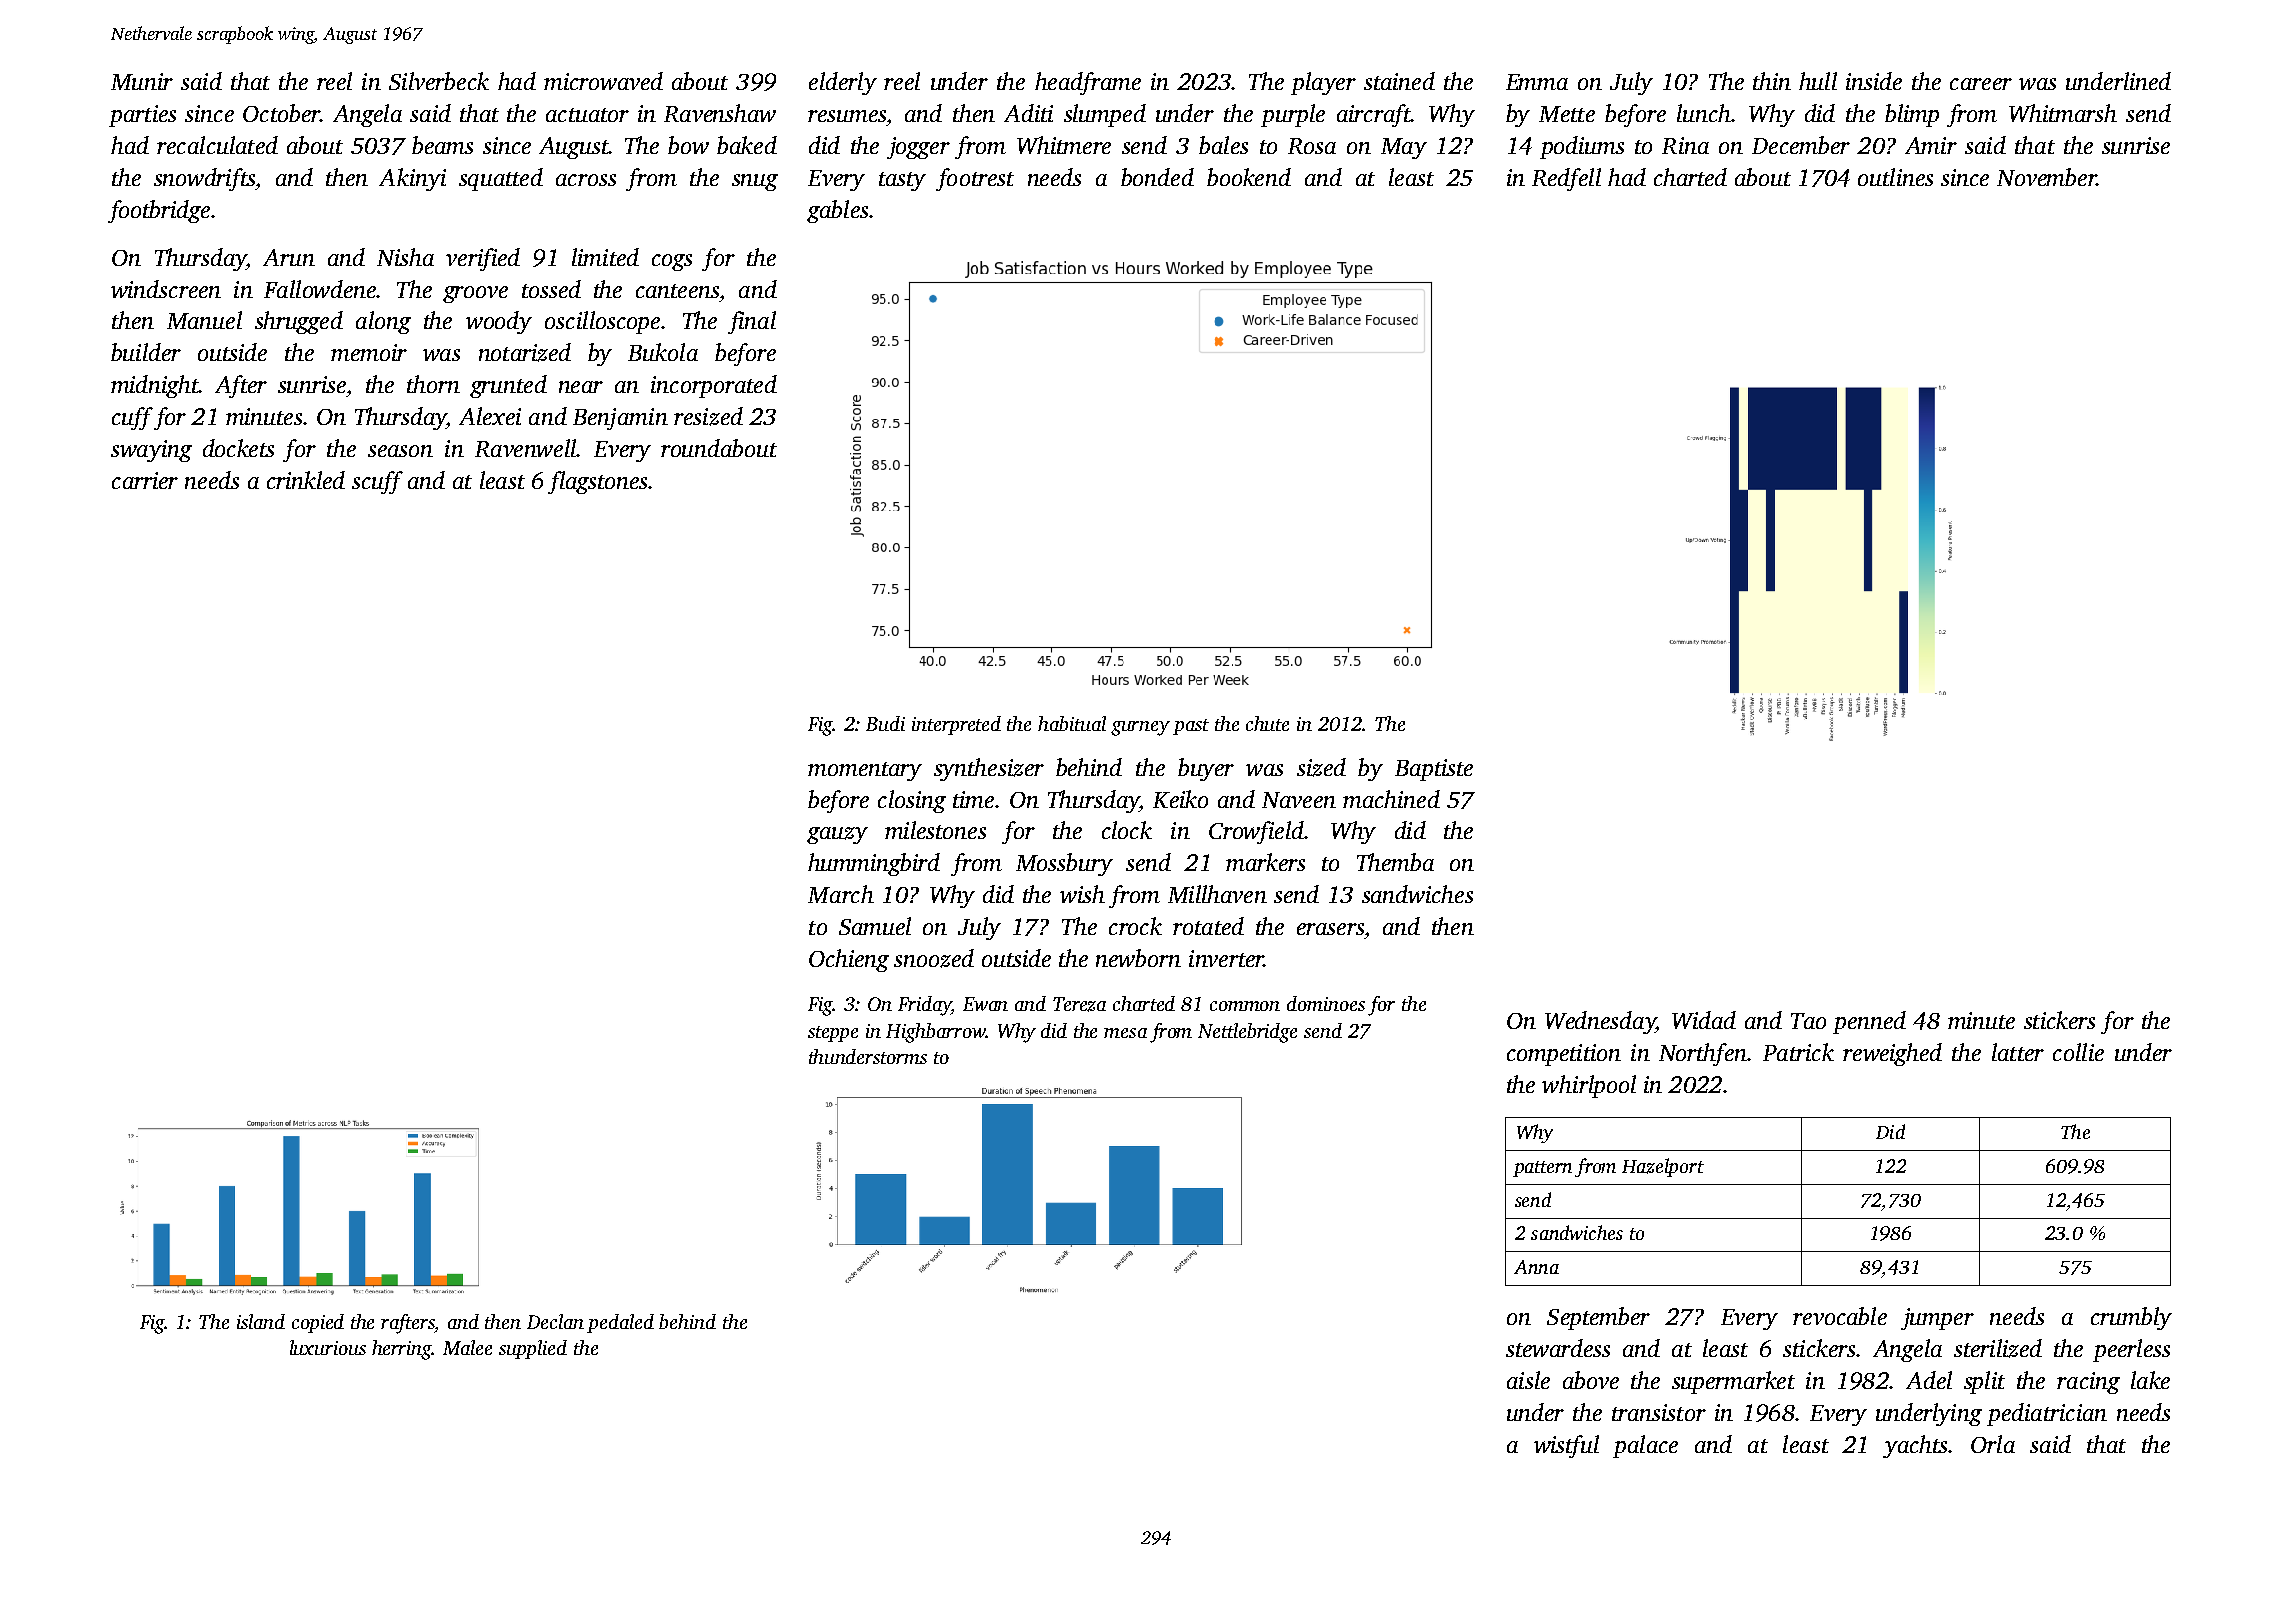  I want to click on collie, so click(2078, 1052).
